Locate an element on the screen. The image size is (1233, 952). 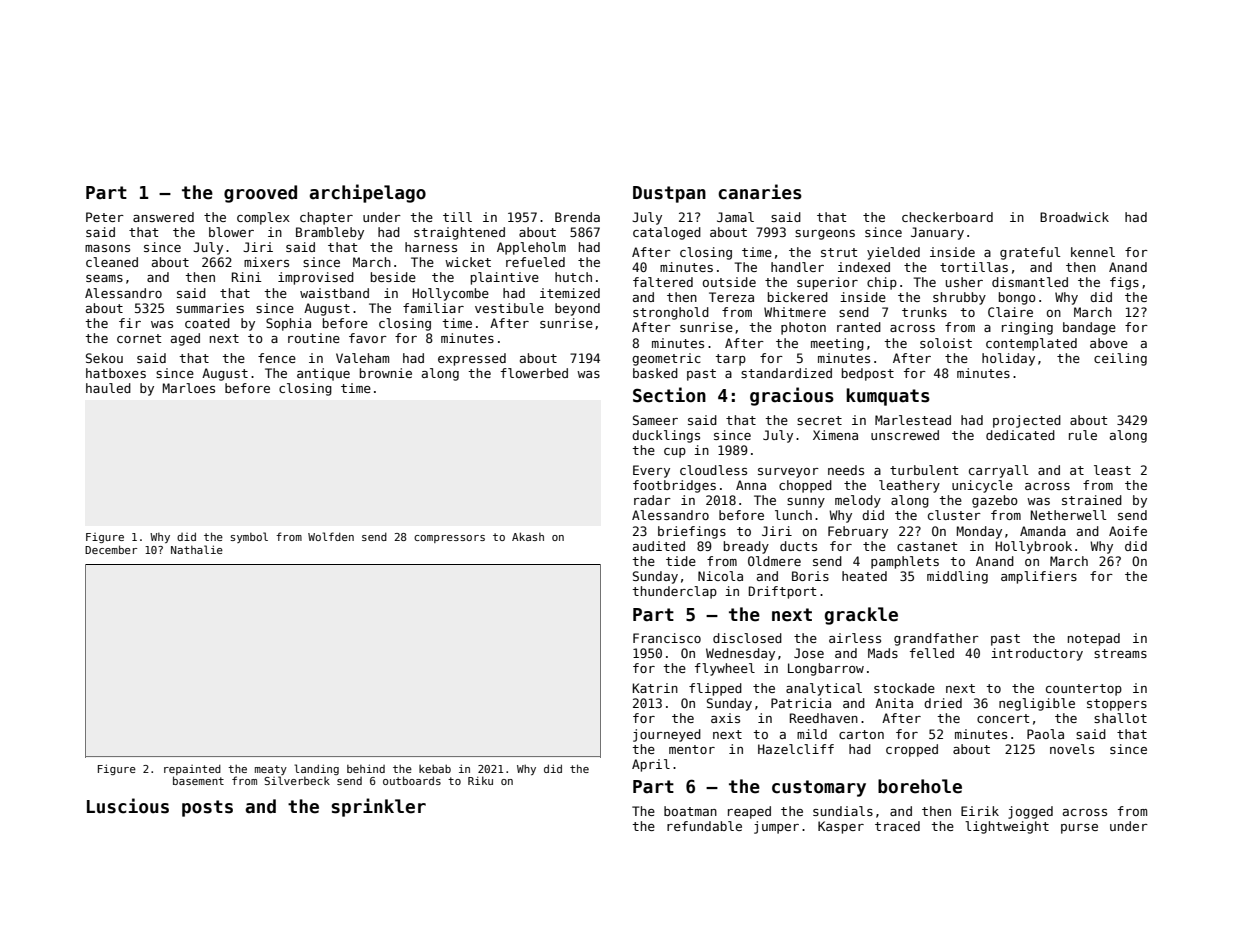
Wolfden is located at coordinates (331, 536).
